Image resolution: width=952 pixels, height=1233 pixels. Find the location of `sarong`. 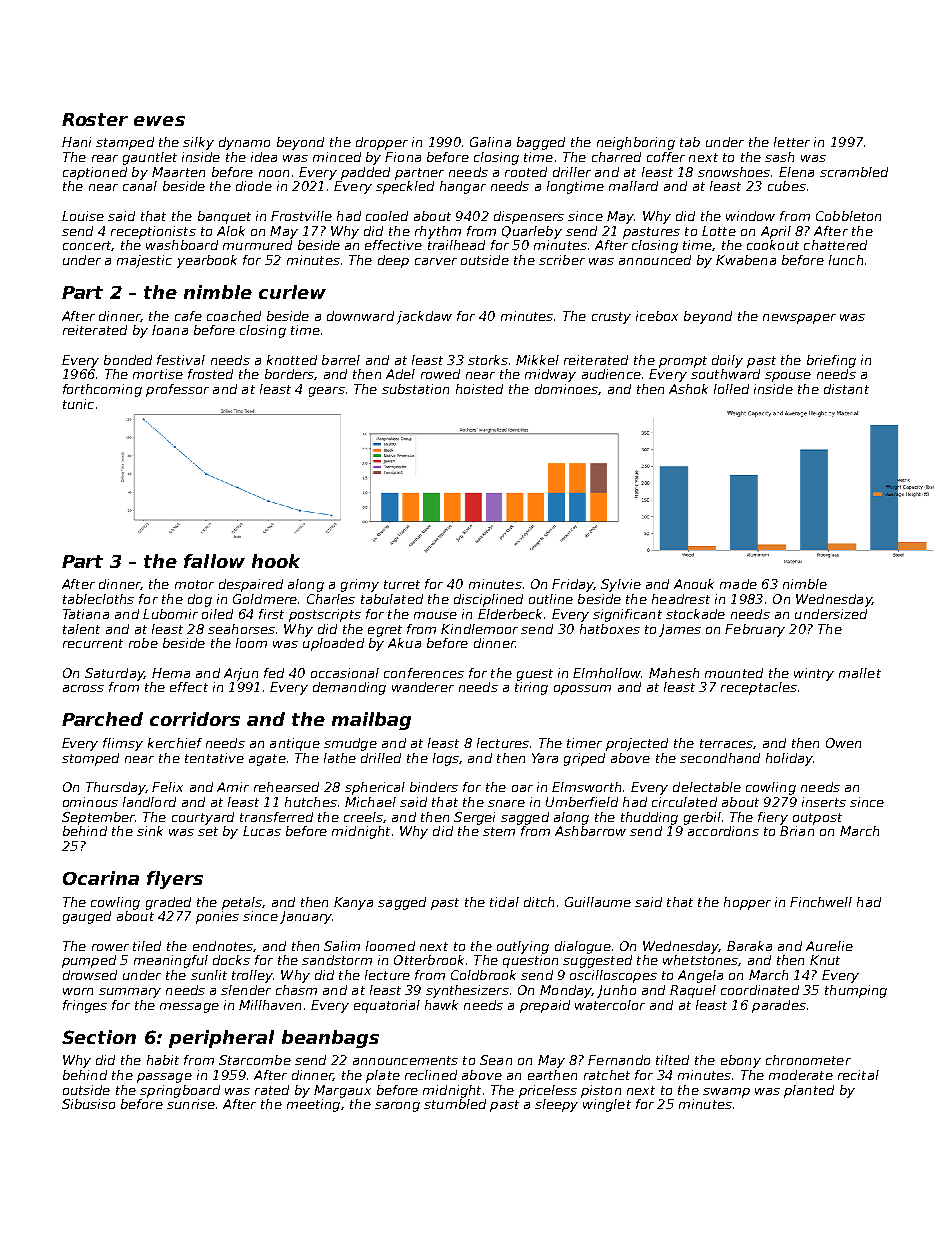

sarong is located at coordinates (397, 1107).
